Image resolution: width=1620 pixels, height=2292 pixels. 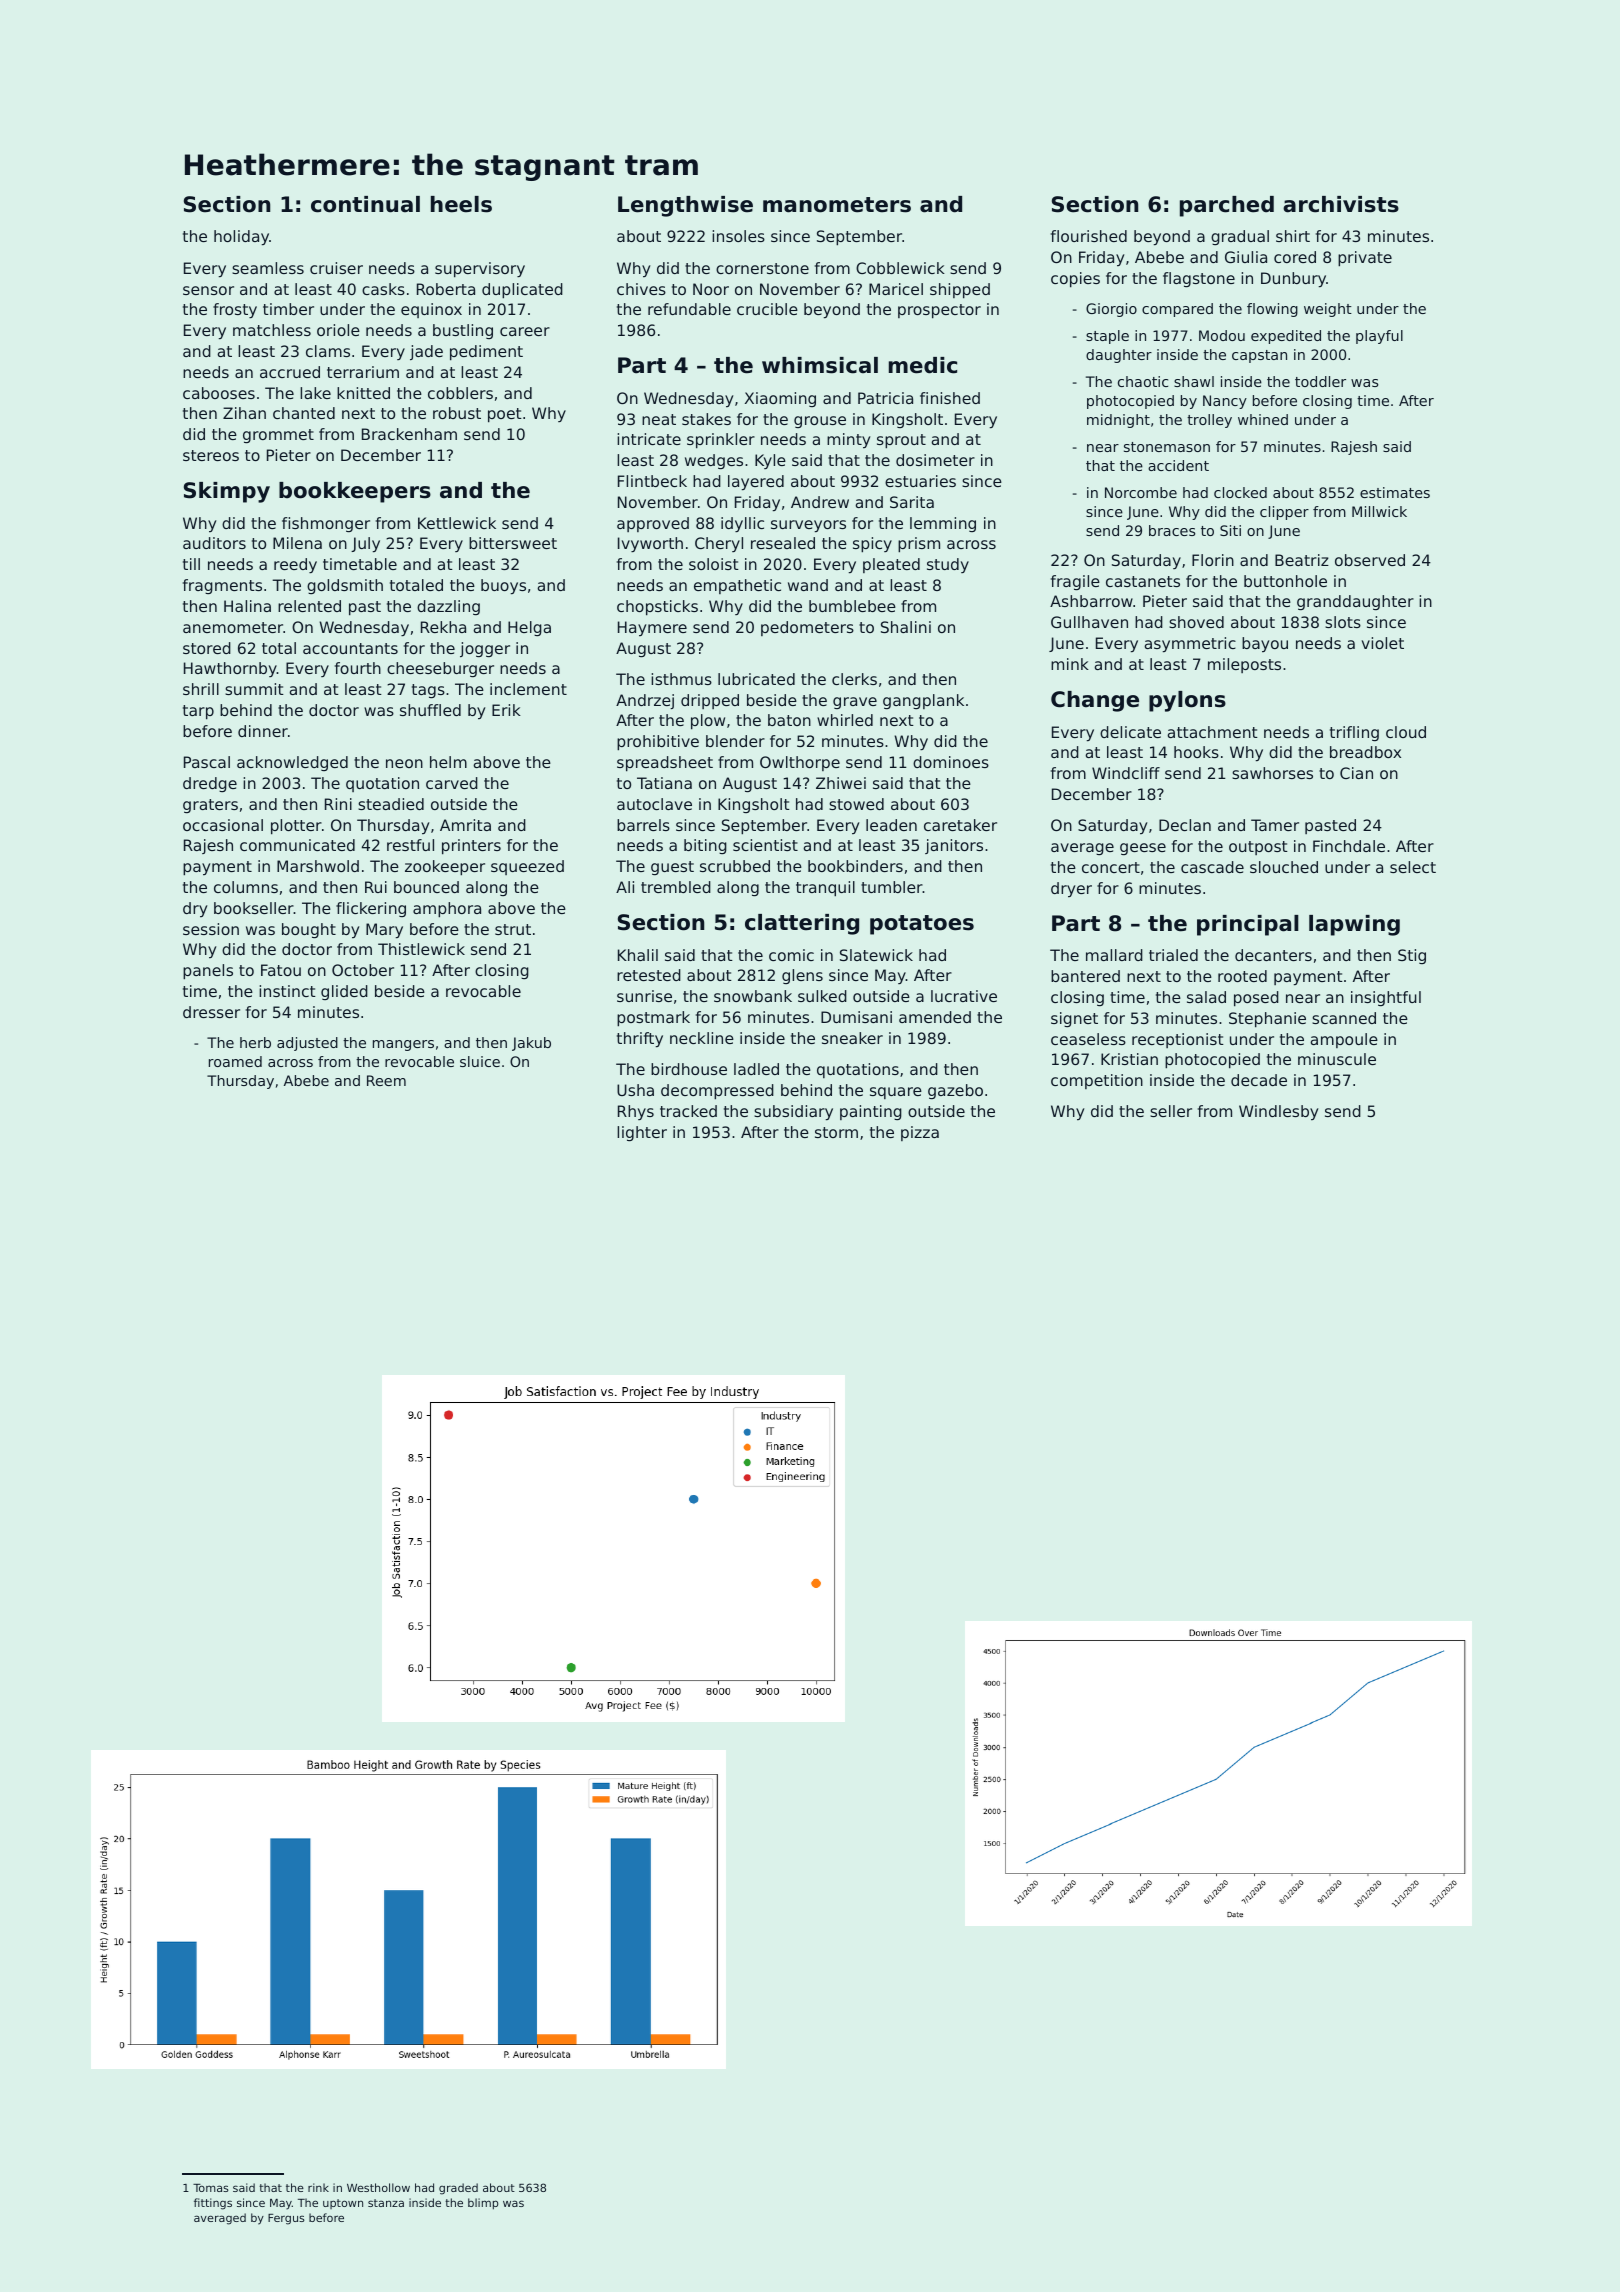 I want to click on slots, so click(x=1343, y=622).
